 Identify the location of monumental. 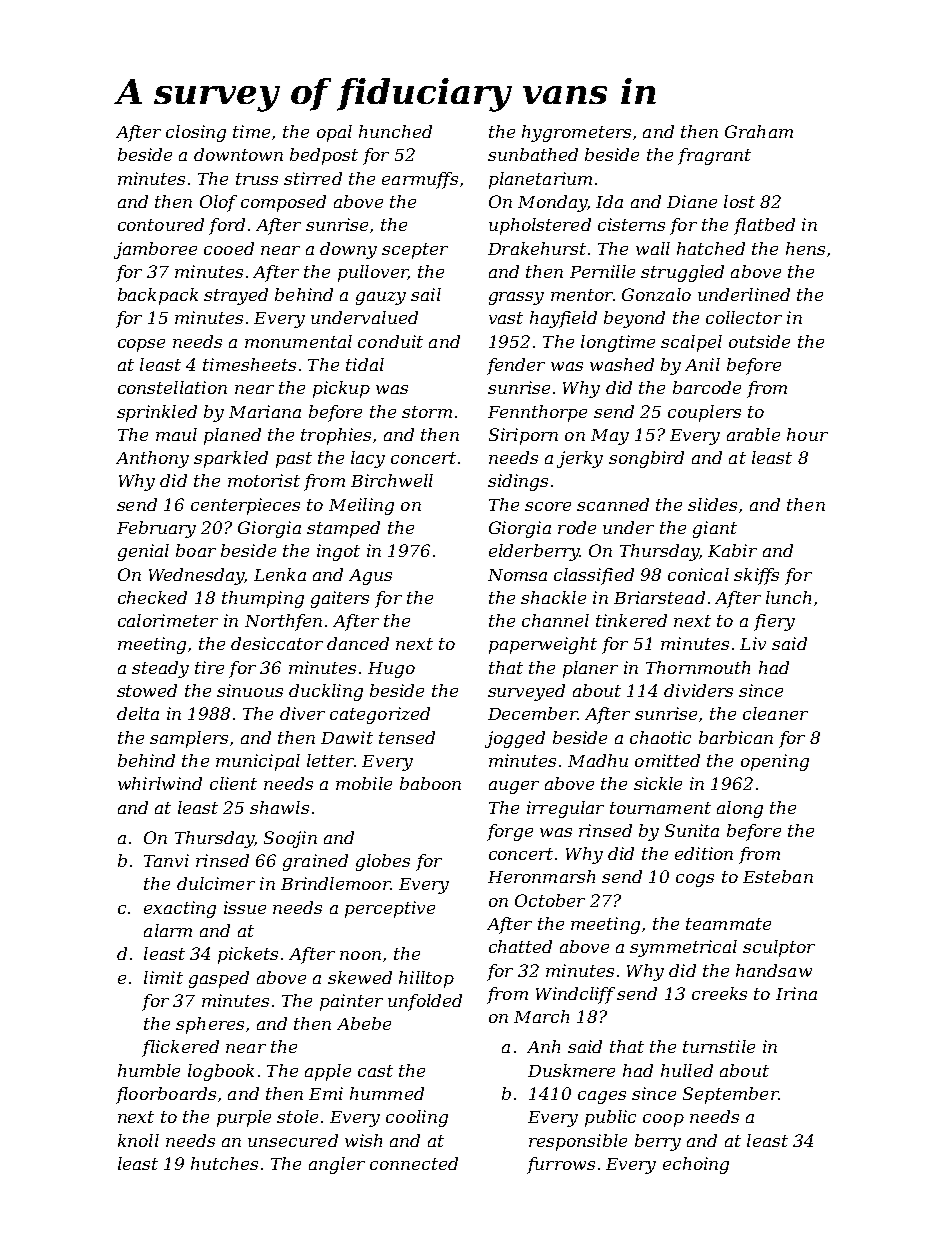
(298, 341).
